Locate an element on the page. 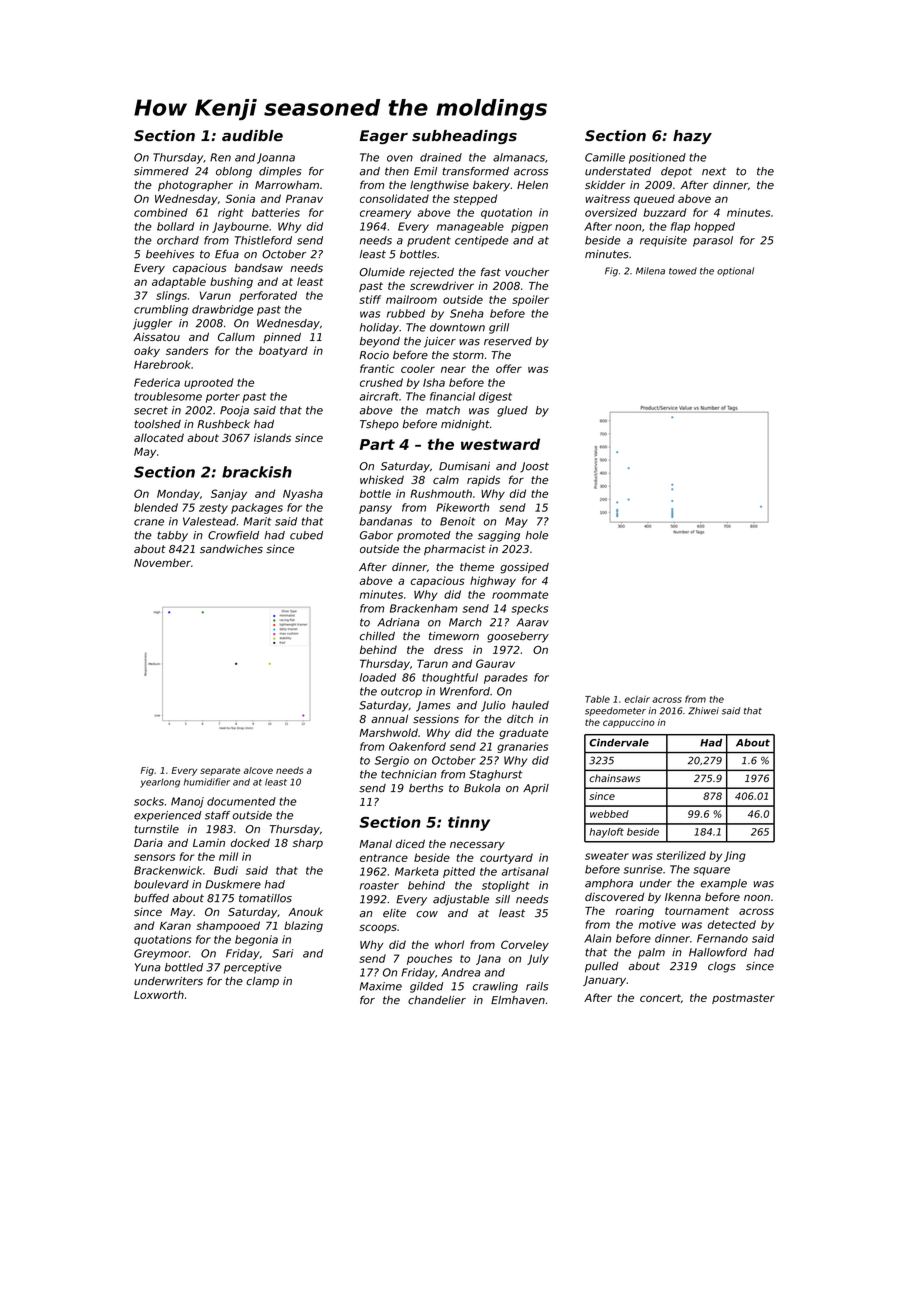 Image resolution: width=908 pixels, height=1316 pixels. Zhiwei is located at coordinates (703, 711).
